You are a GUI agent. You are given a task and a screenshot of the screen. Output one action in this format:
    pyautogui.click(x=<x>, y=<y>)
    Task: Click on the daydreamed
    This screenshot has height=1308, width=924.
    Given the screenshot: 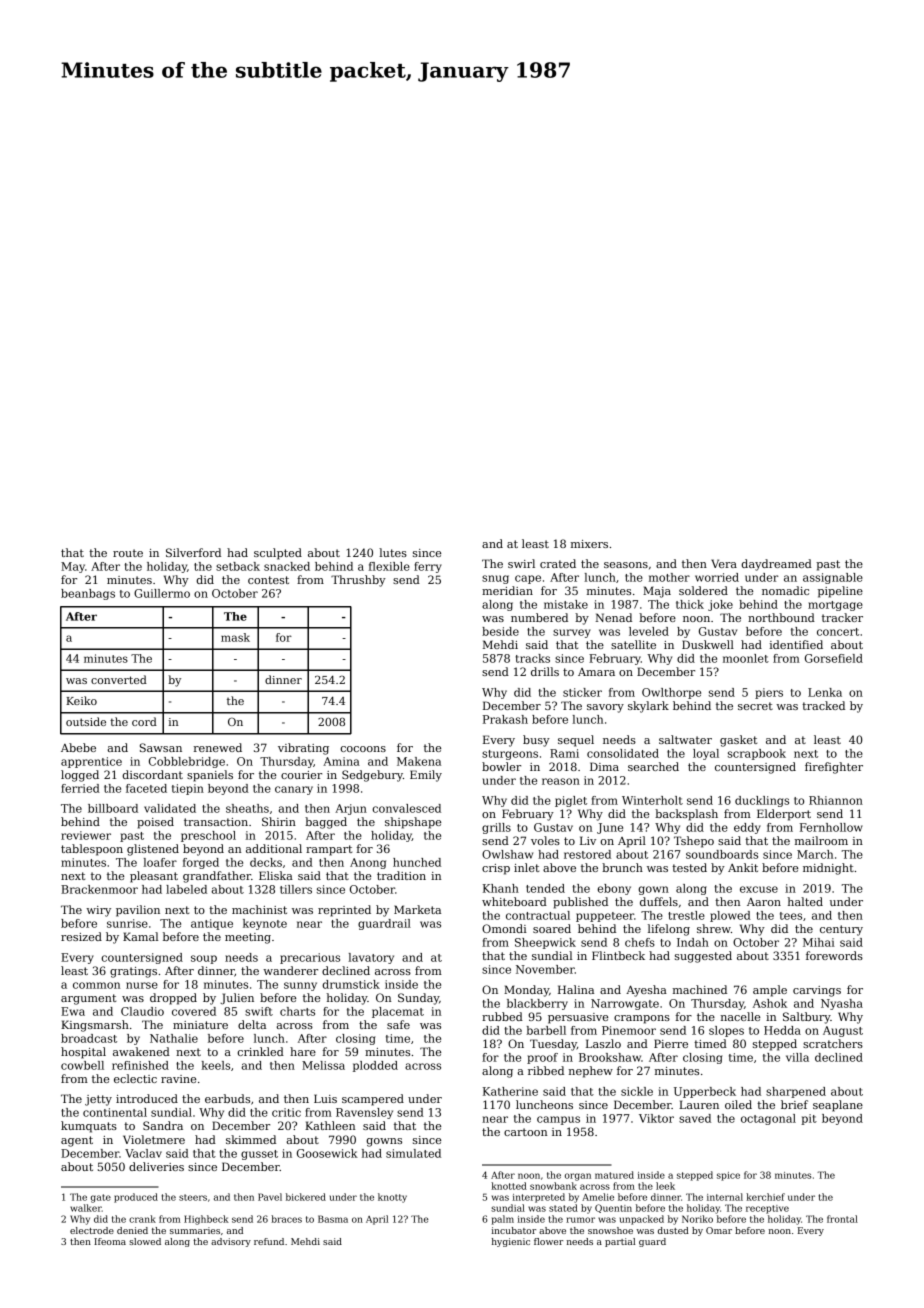 What is the action you would take?
    pyautogui.click(x=776, y=565)
